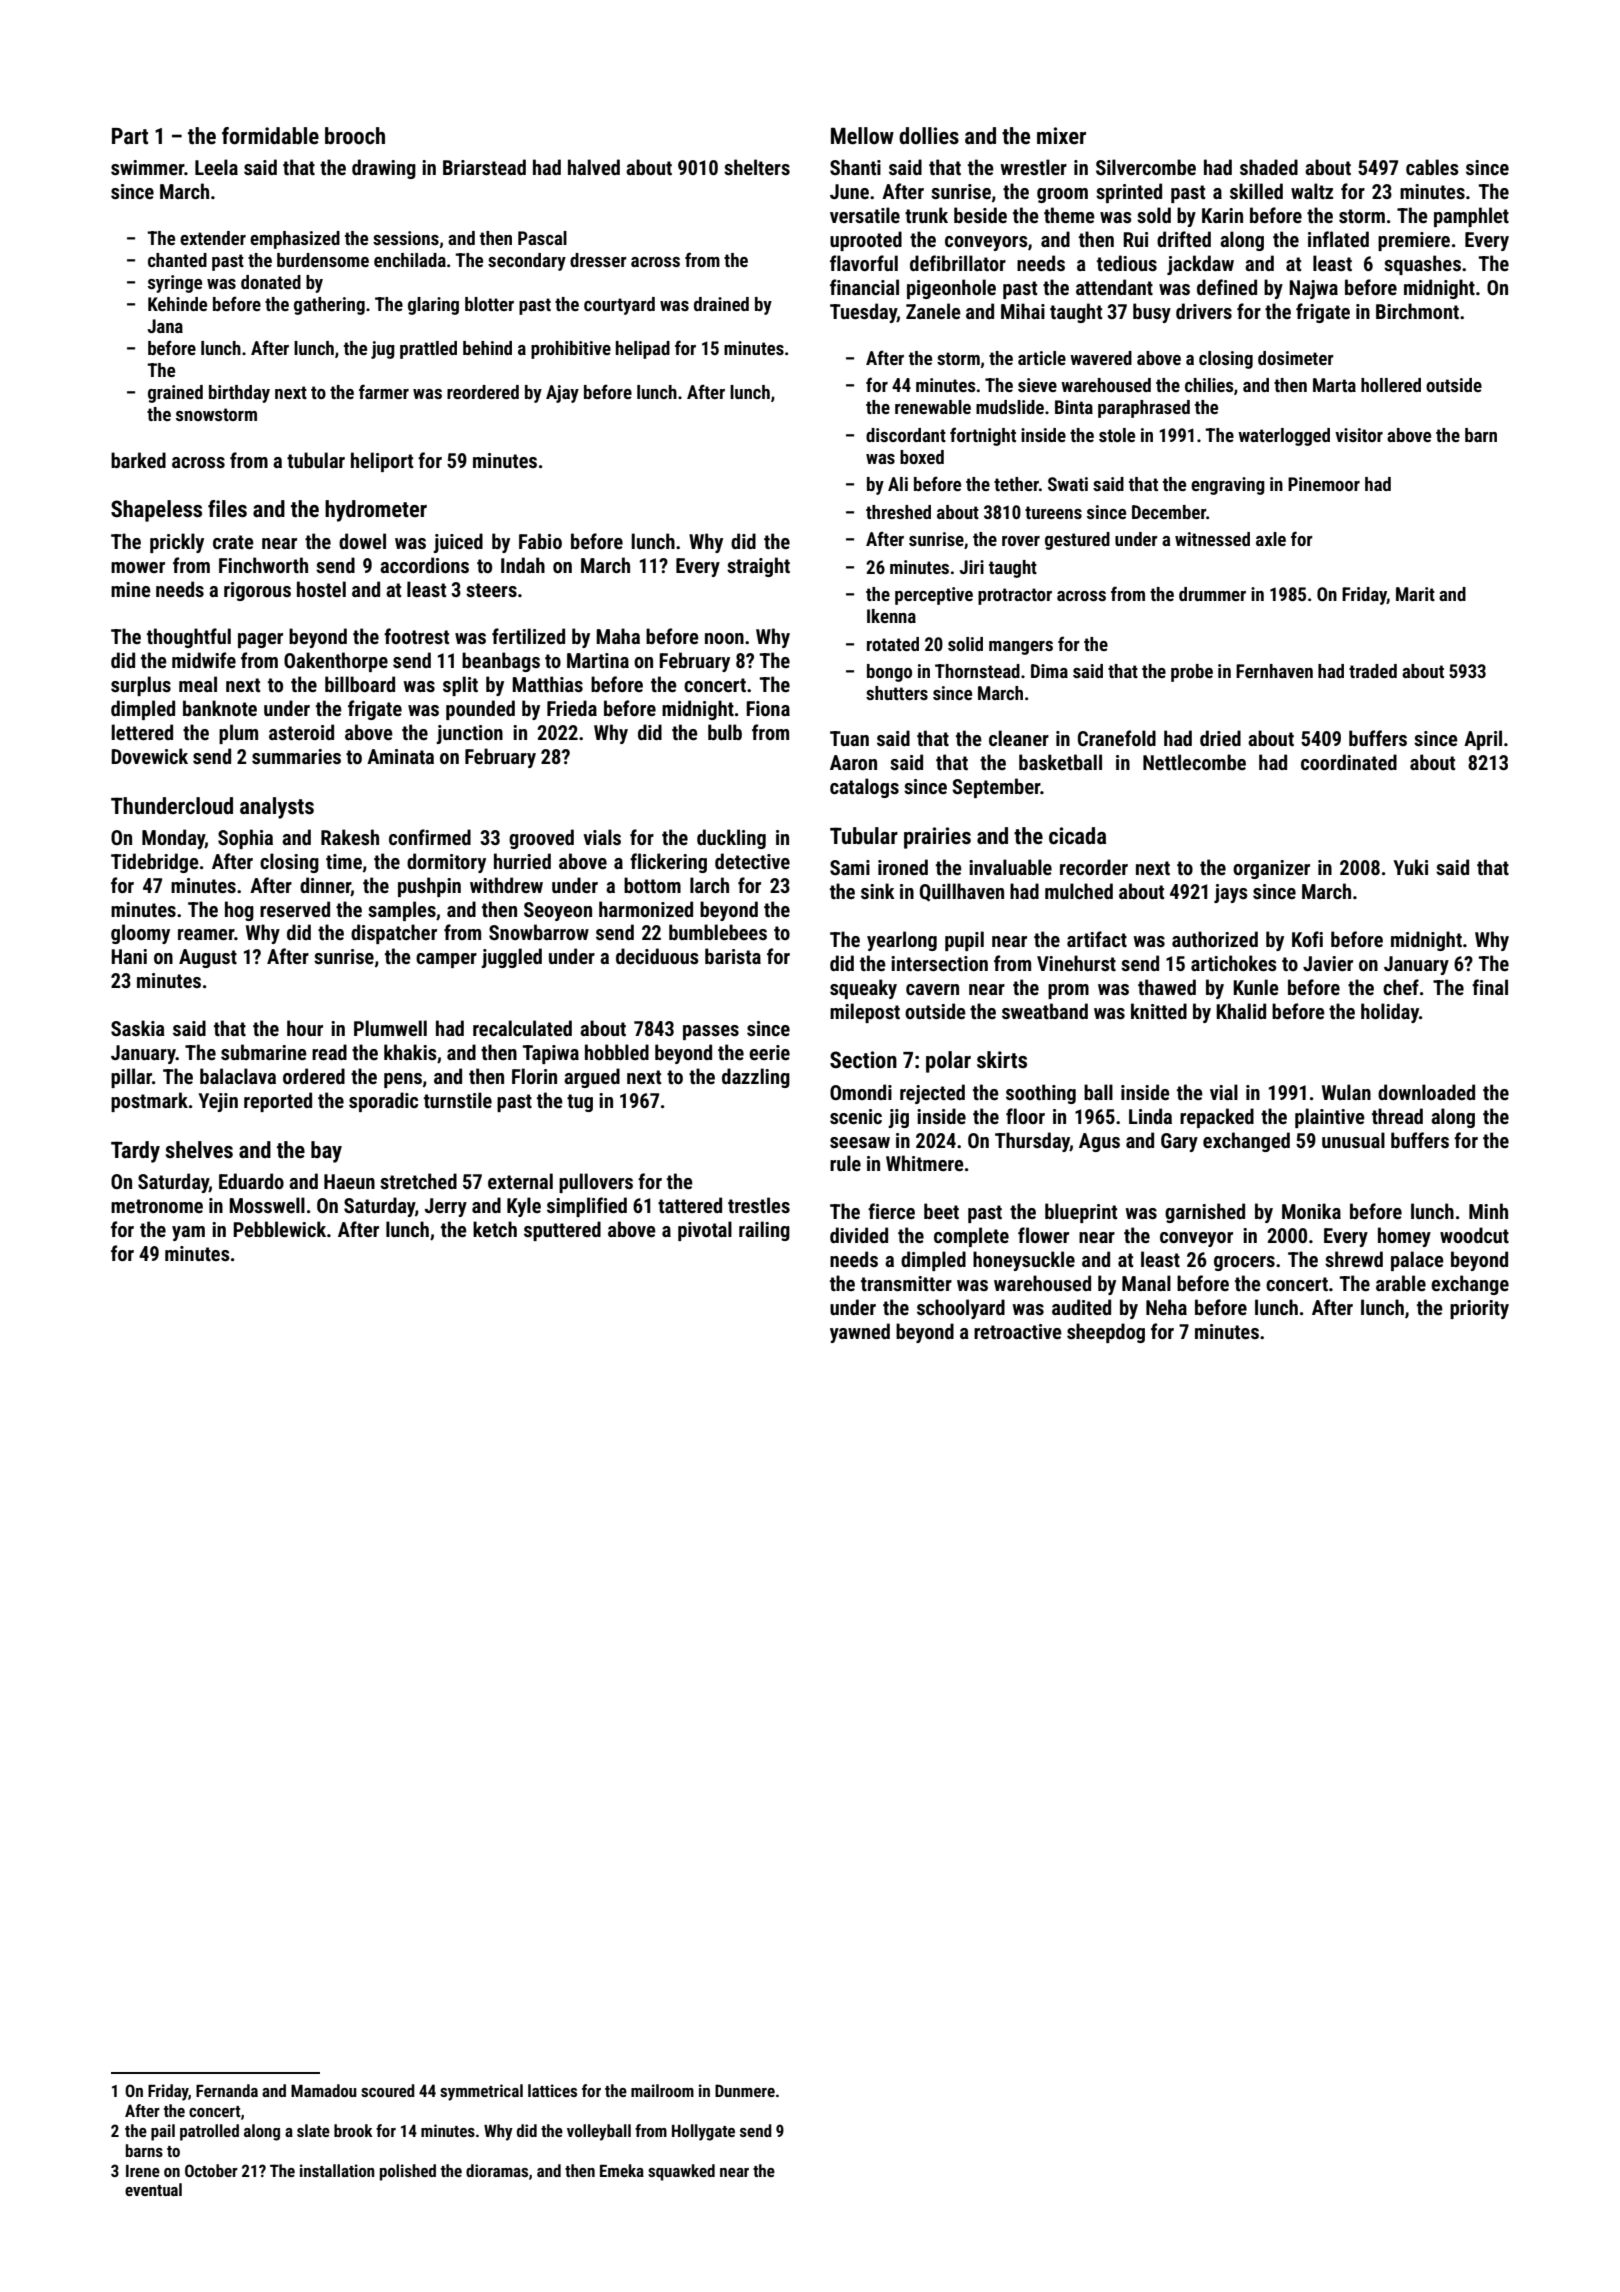 This page has height=2292, width=1620. What do you see at coordinates (898, 512) in the page?
I see `threshed` at bounding box center [898, 512].
